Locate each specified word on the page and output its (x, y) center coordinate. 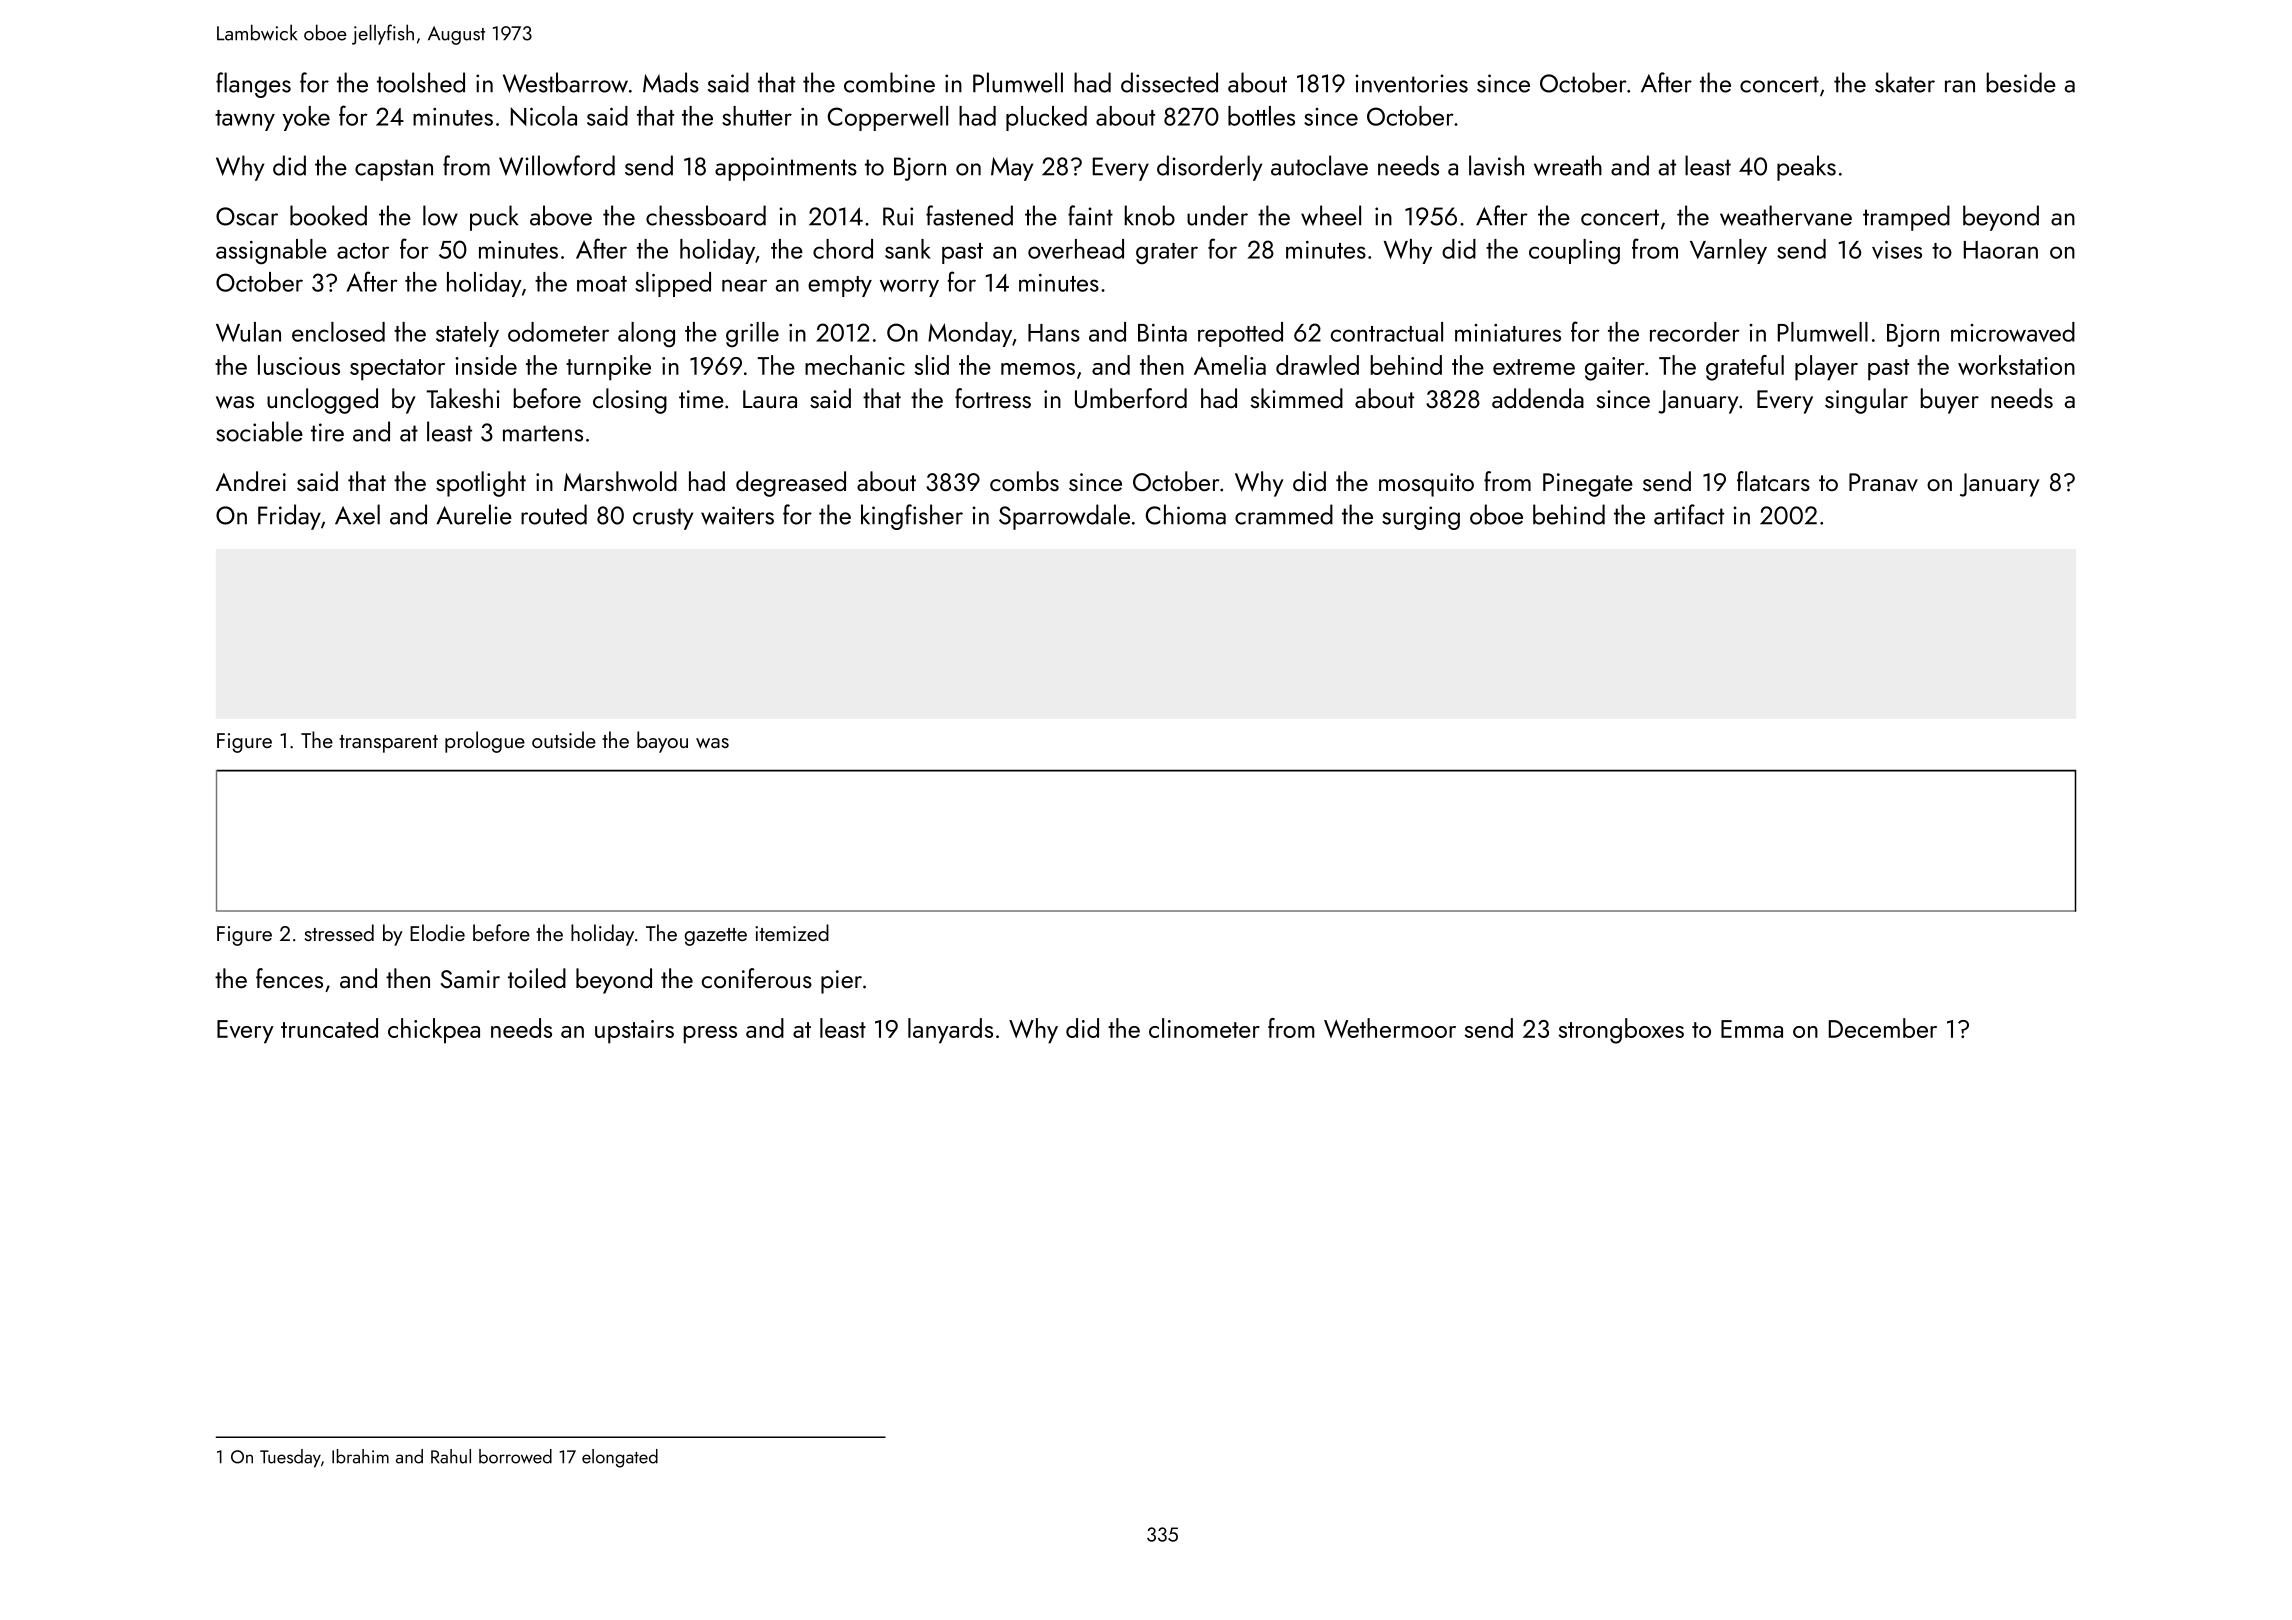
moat (602, 284)
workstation (2016, 365)
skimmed (1297, 398)
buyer (1950, 401)
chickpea (434, 1031)
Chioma (1186, 514)
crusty (663, 519)
